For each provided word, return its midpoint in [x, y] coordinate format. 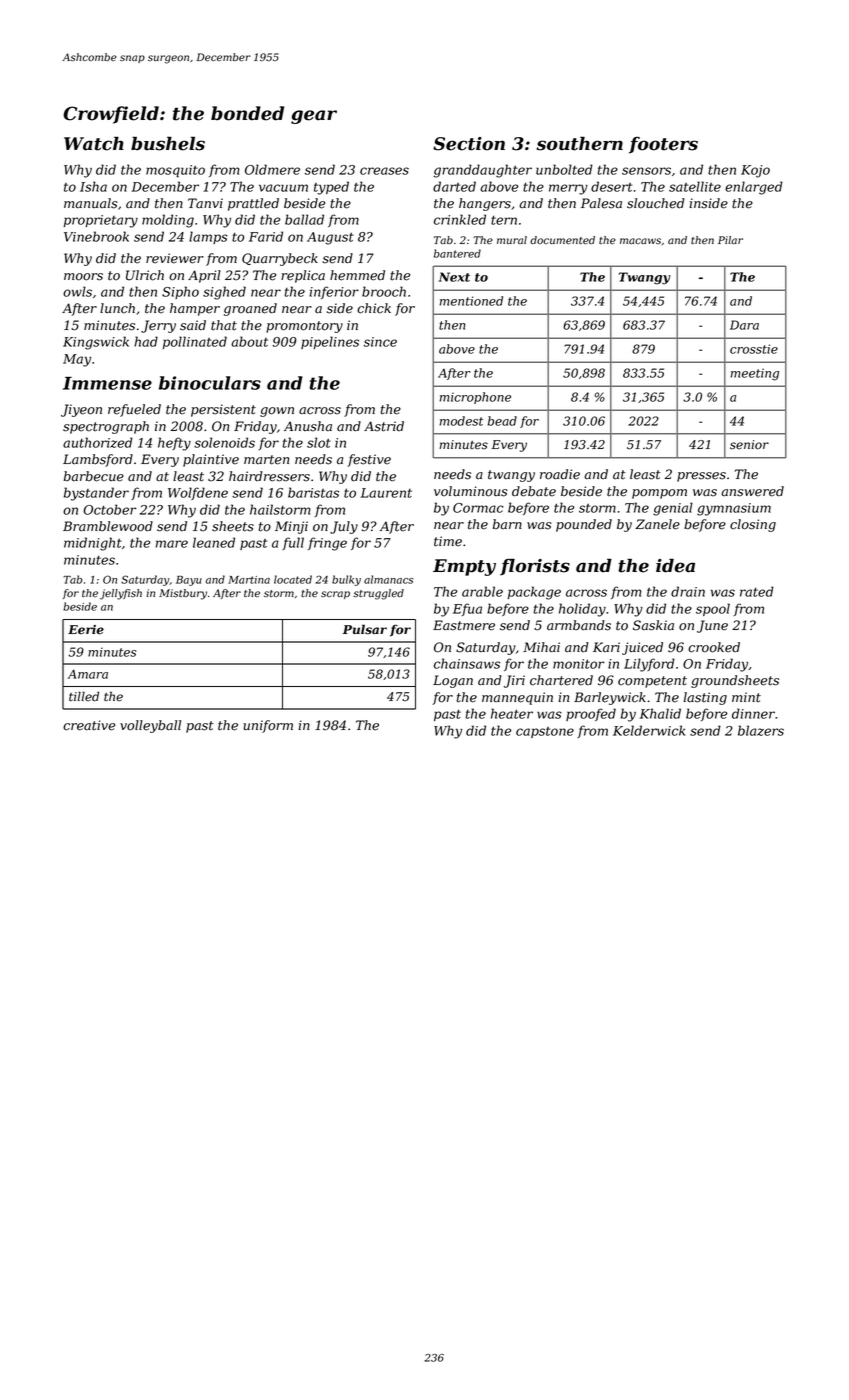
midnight [93, 544]
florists [535, 567]
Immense [107, 383]
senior [749, 445]
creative [89, 725]
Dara [744, 325]
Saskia [653, 625]
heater [512, 713]
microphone [475, 398]
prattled [253, 204]
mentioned [471, 301]
